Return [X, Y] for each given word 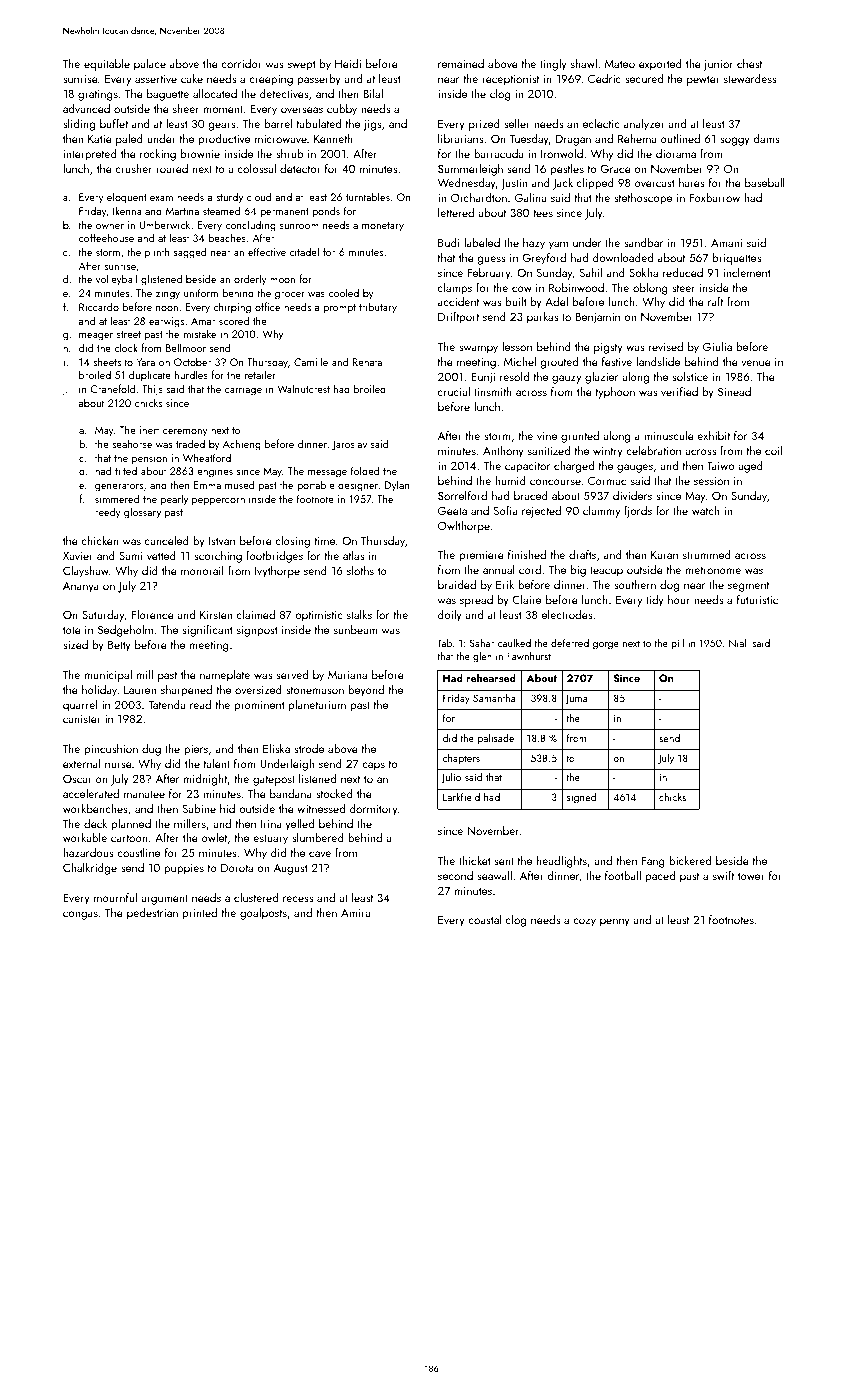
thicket [474, 860]
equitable [107, 65]
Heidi [348, 63]
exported [660, 65]
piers [196, 750]
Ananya [81, 587]
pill [677, 644]
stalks [359, 614]
